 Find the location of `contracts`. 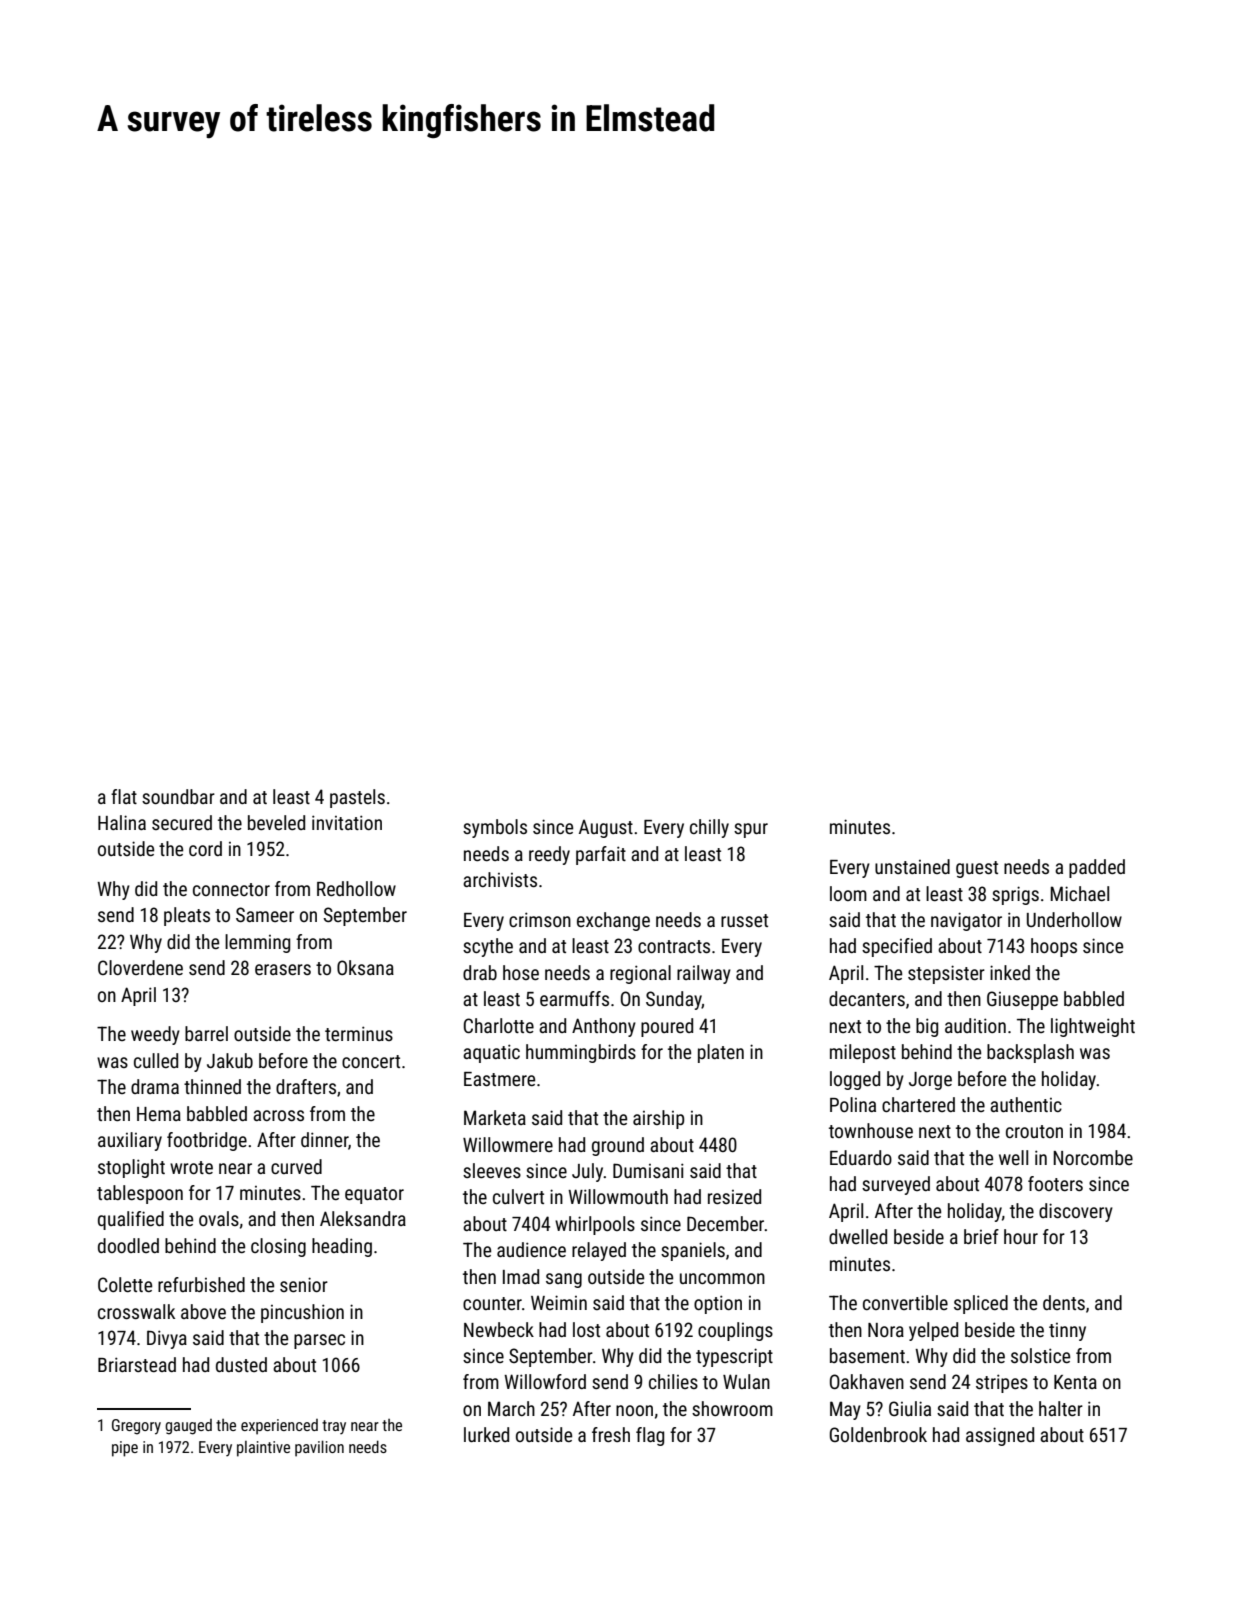

contracts is located at coordinates (674, 946).
